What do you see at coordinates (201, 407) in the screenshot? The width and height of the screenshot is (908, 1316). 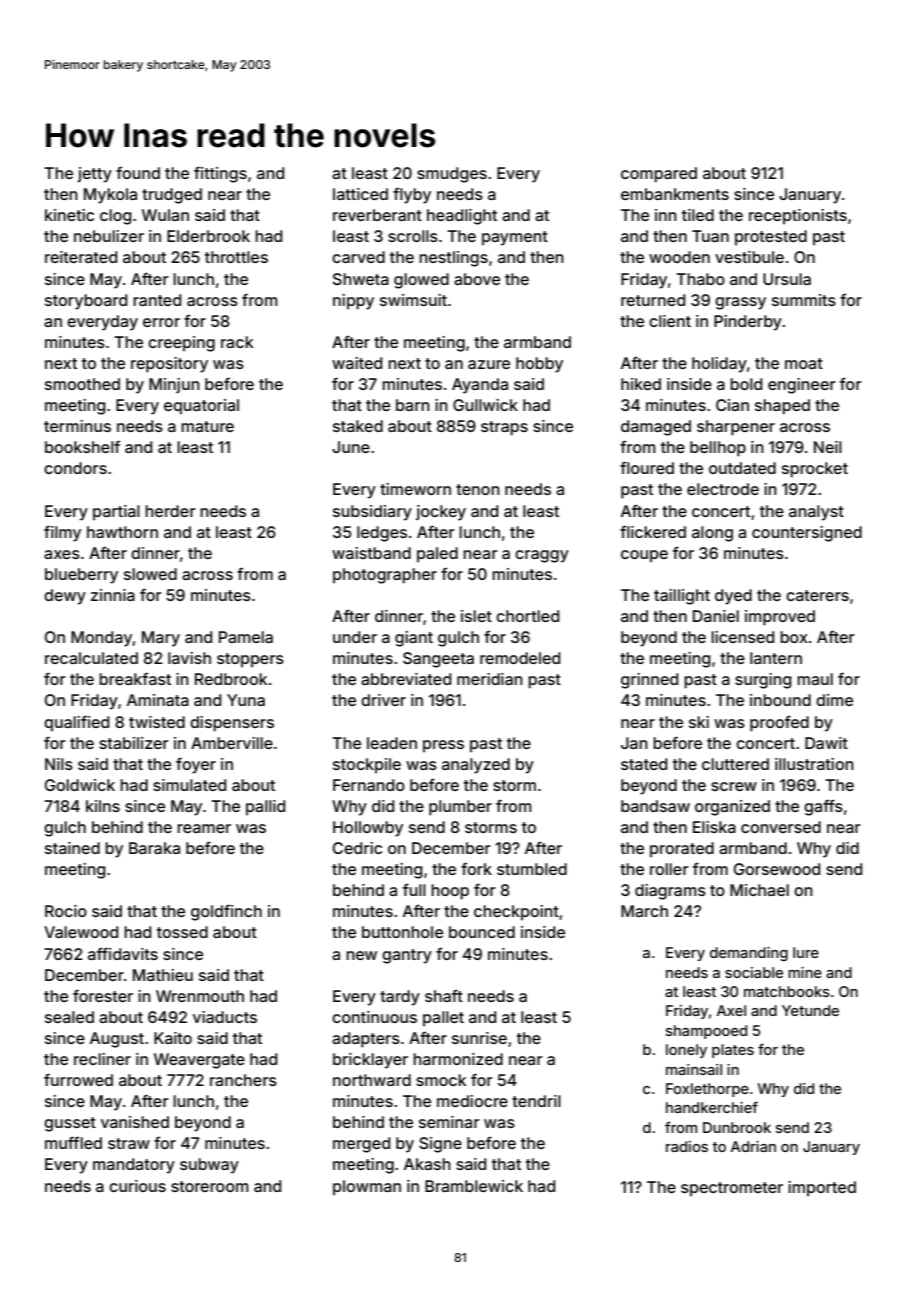 I see `equatorial` at bounding box center [201, 407].
